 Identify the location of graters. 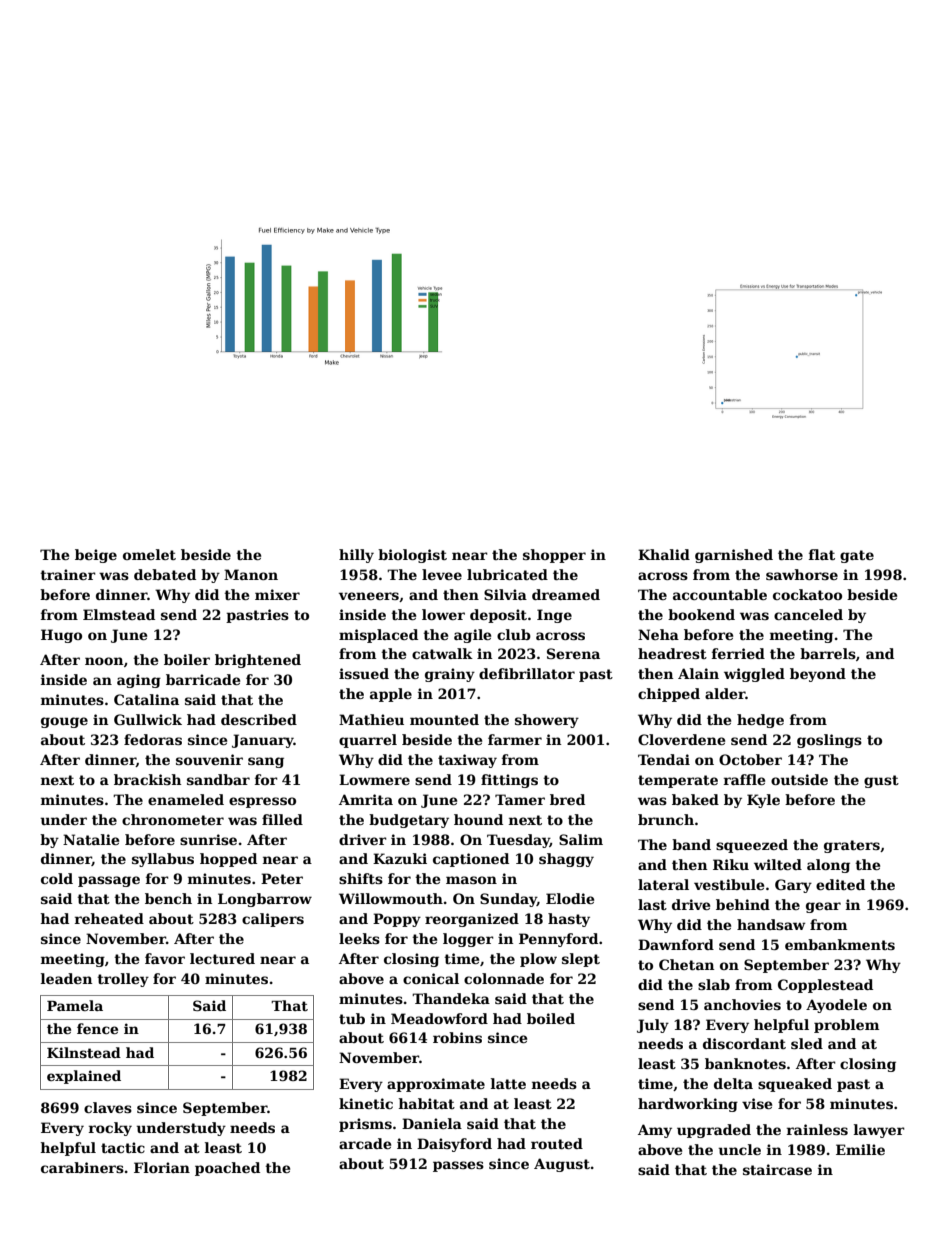
(852, 846).
